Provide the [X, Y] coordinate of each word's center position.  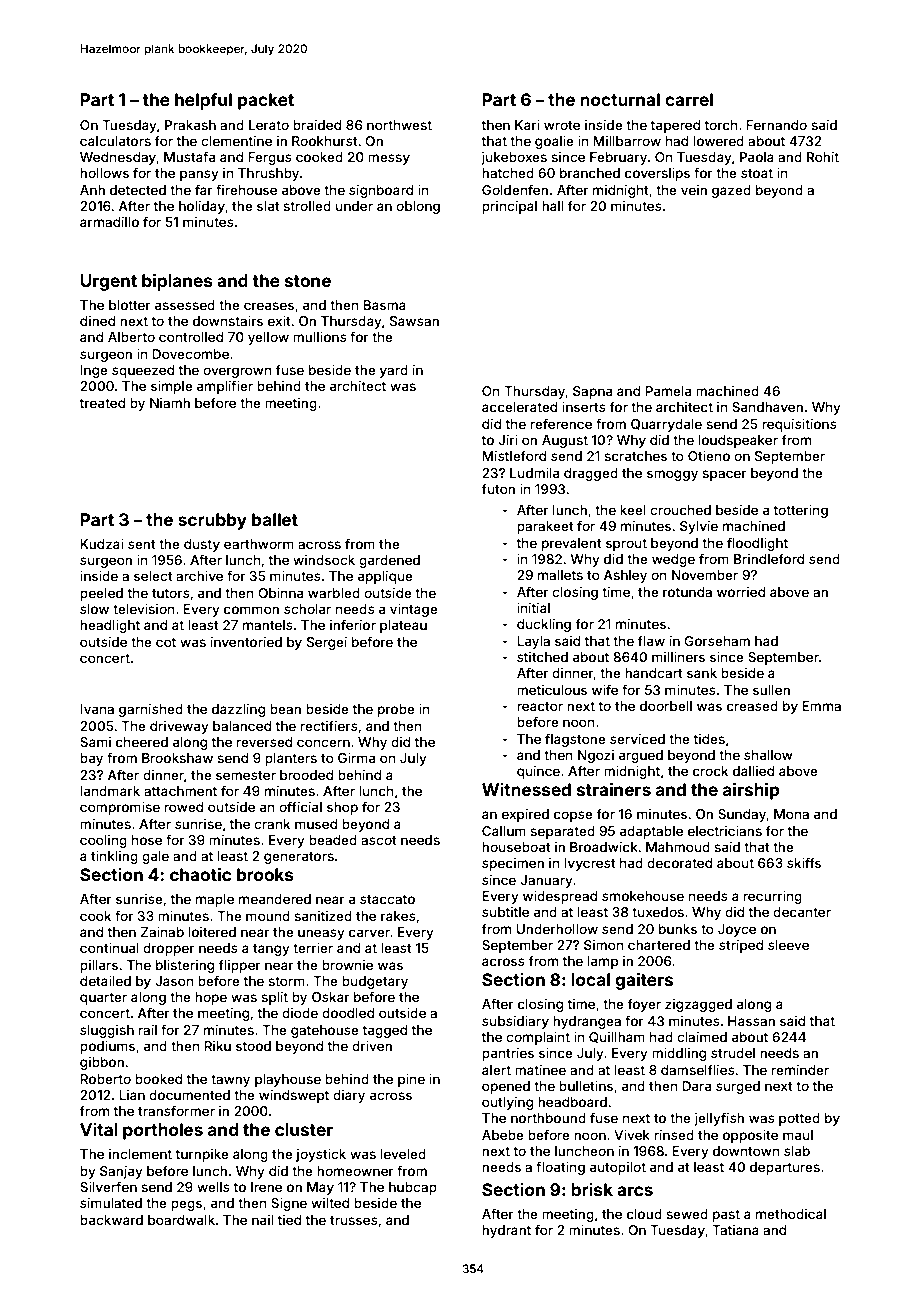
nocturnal [620, 99]
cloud [644, 1214]
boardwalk [181, 1220]
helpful [203, 101]
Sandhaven [767, 407]
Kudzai [102, 544]
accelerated [519, 407]
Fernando [776, 125]
